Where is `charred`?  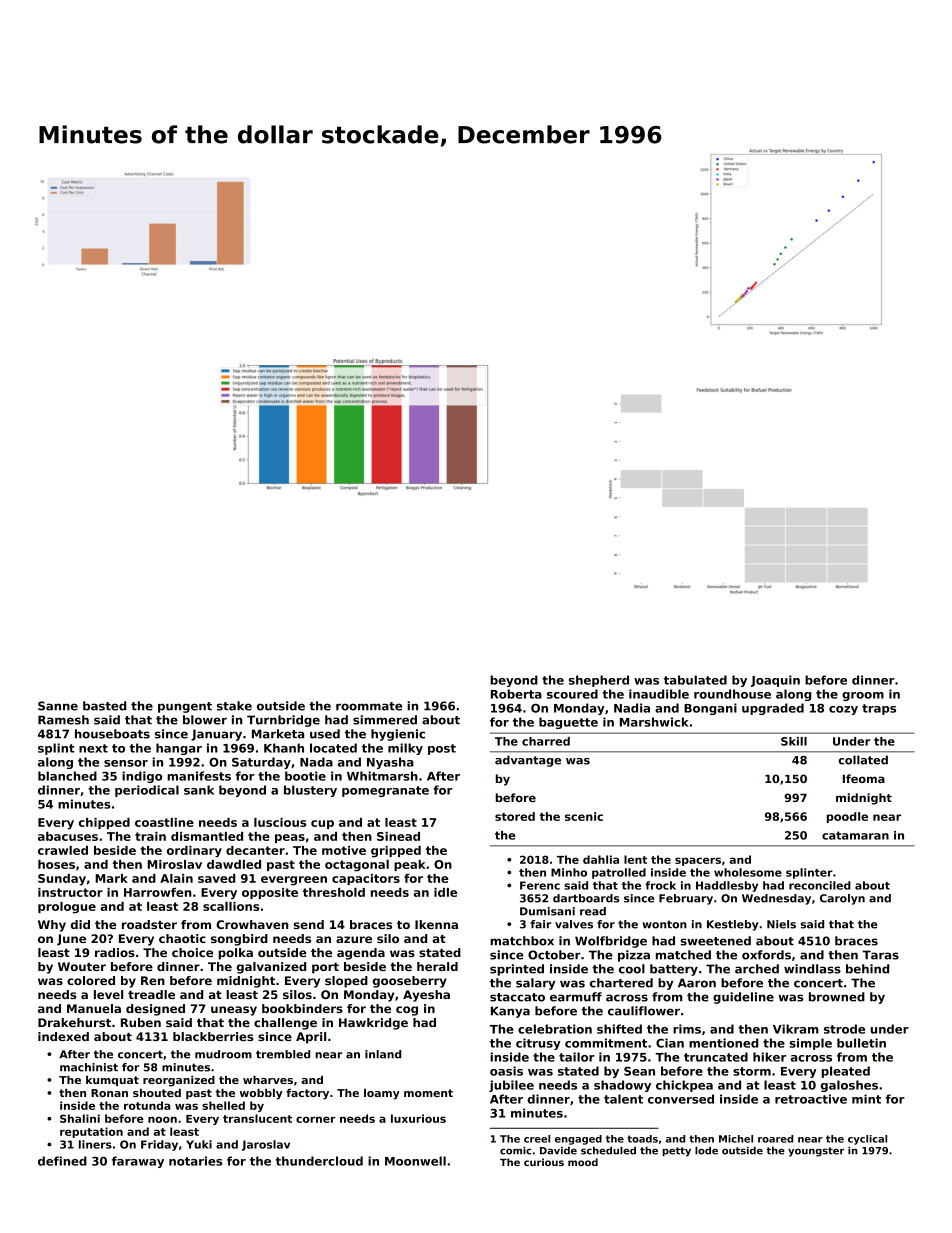 charred is located at coordinates (546, 741).
